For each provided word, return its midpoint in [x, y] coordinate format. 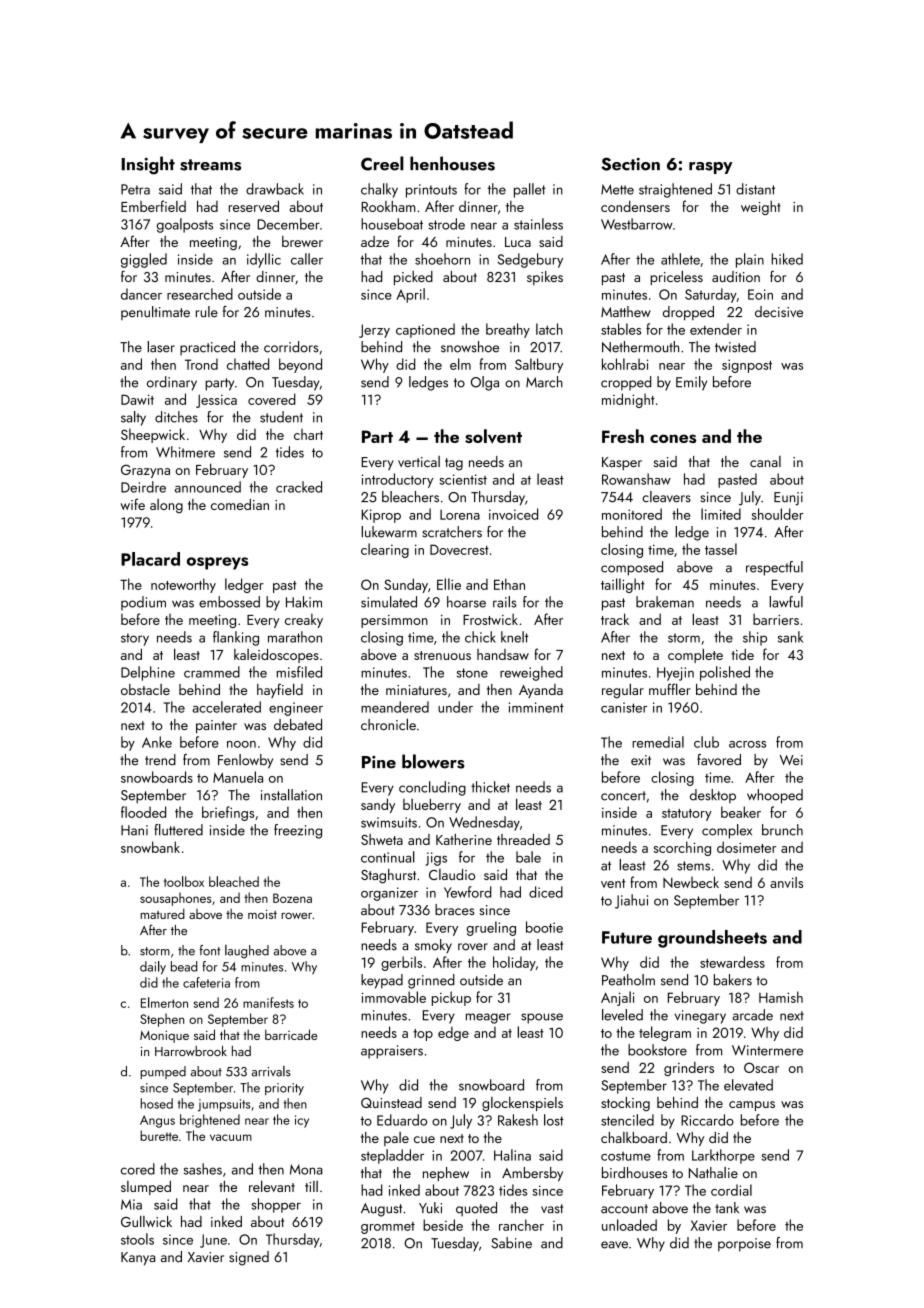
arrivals [271, 1071]
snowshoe [470, 347]
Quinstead [391, 1102]
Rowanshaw [636, 479]
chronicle [388, 724]
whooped [775, 796]
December [288, 224]
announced [208, 487]
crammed [212, 672]
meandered [395, 707]
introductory [397, 480]
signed [249, 1258]
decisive [779, 311]
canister [624, 707]
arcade [753, 1015]
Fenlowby [245, 761]
